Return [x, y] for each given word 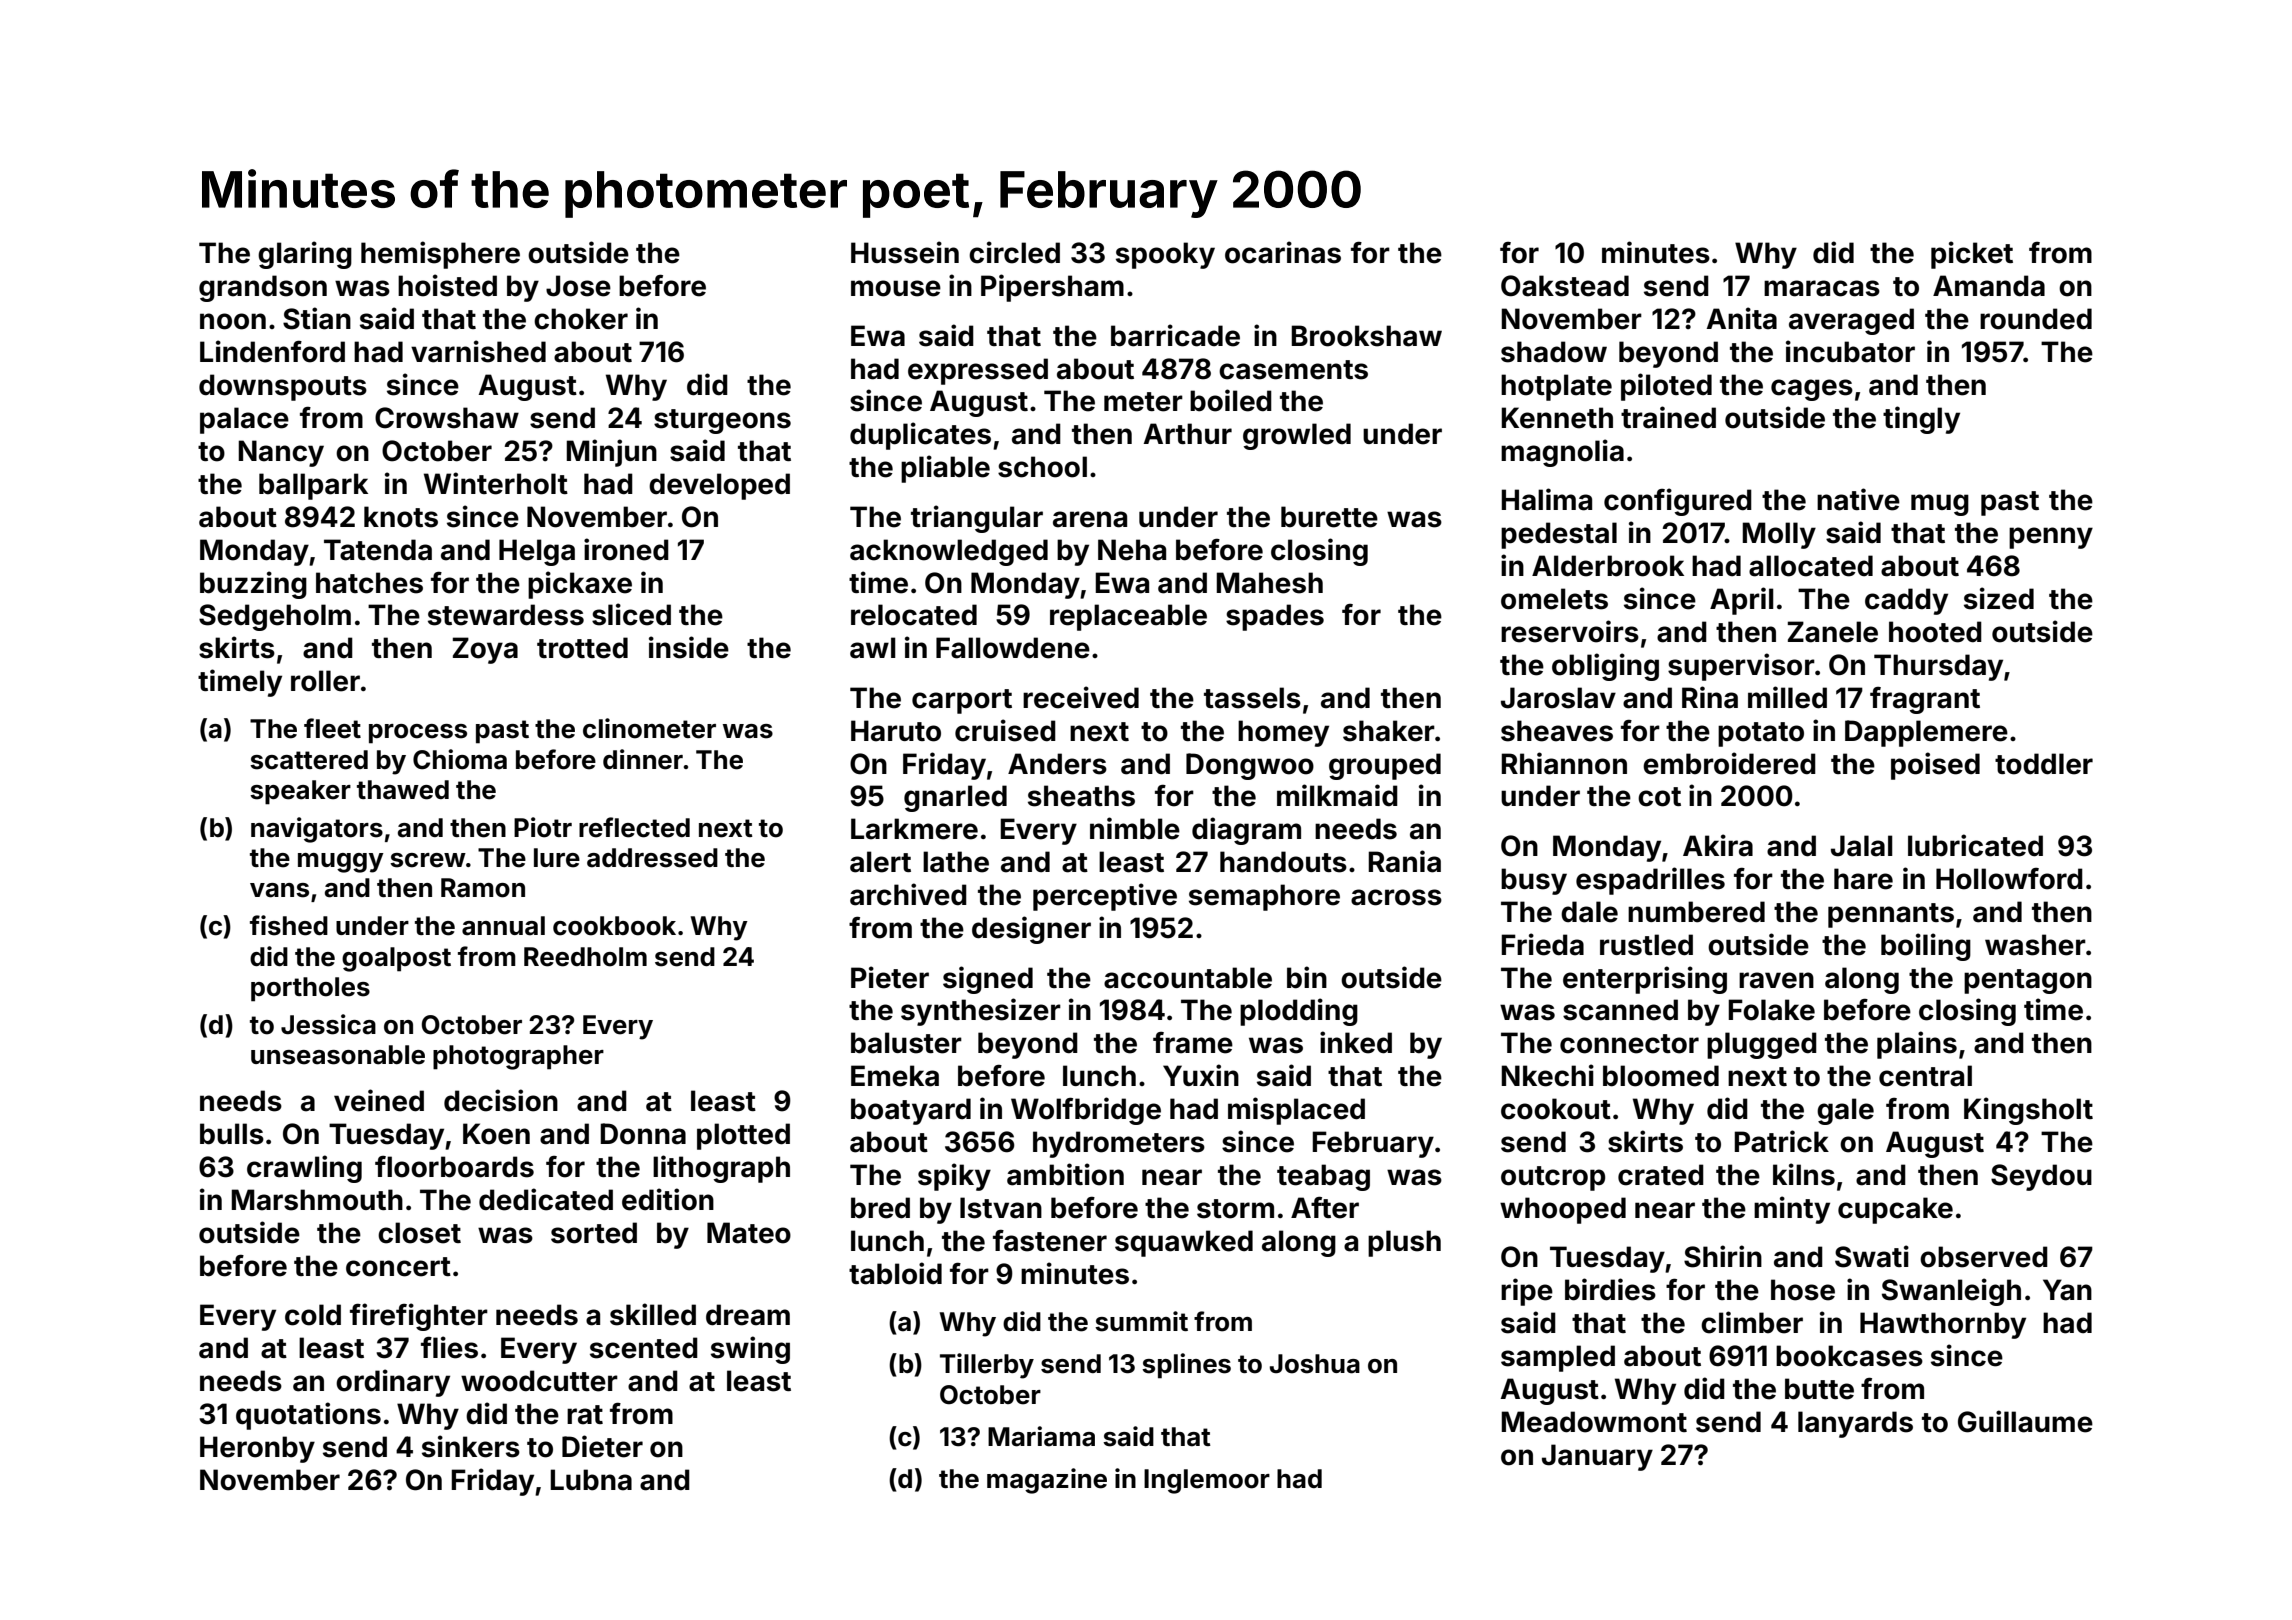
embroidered [1729, 763]
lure [557, 858]
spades [1275, 617]
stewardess [506, 615]
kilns [1804, 1174]
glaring [305, 255]
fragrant [1925, 700]
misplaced [1296, 1111]
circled [1014, 252]
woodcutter [539, 1381]
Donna [643, 1134]
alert [880, 862]
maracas [1822, 288]
